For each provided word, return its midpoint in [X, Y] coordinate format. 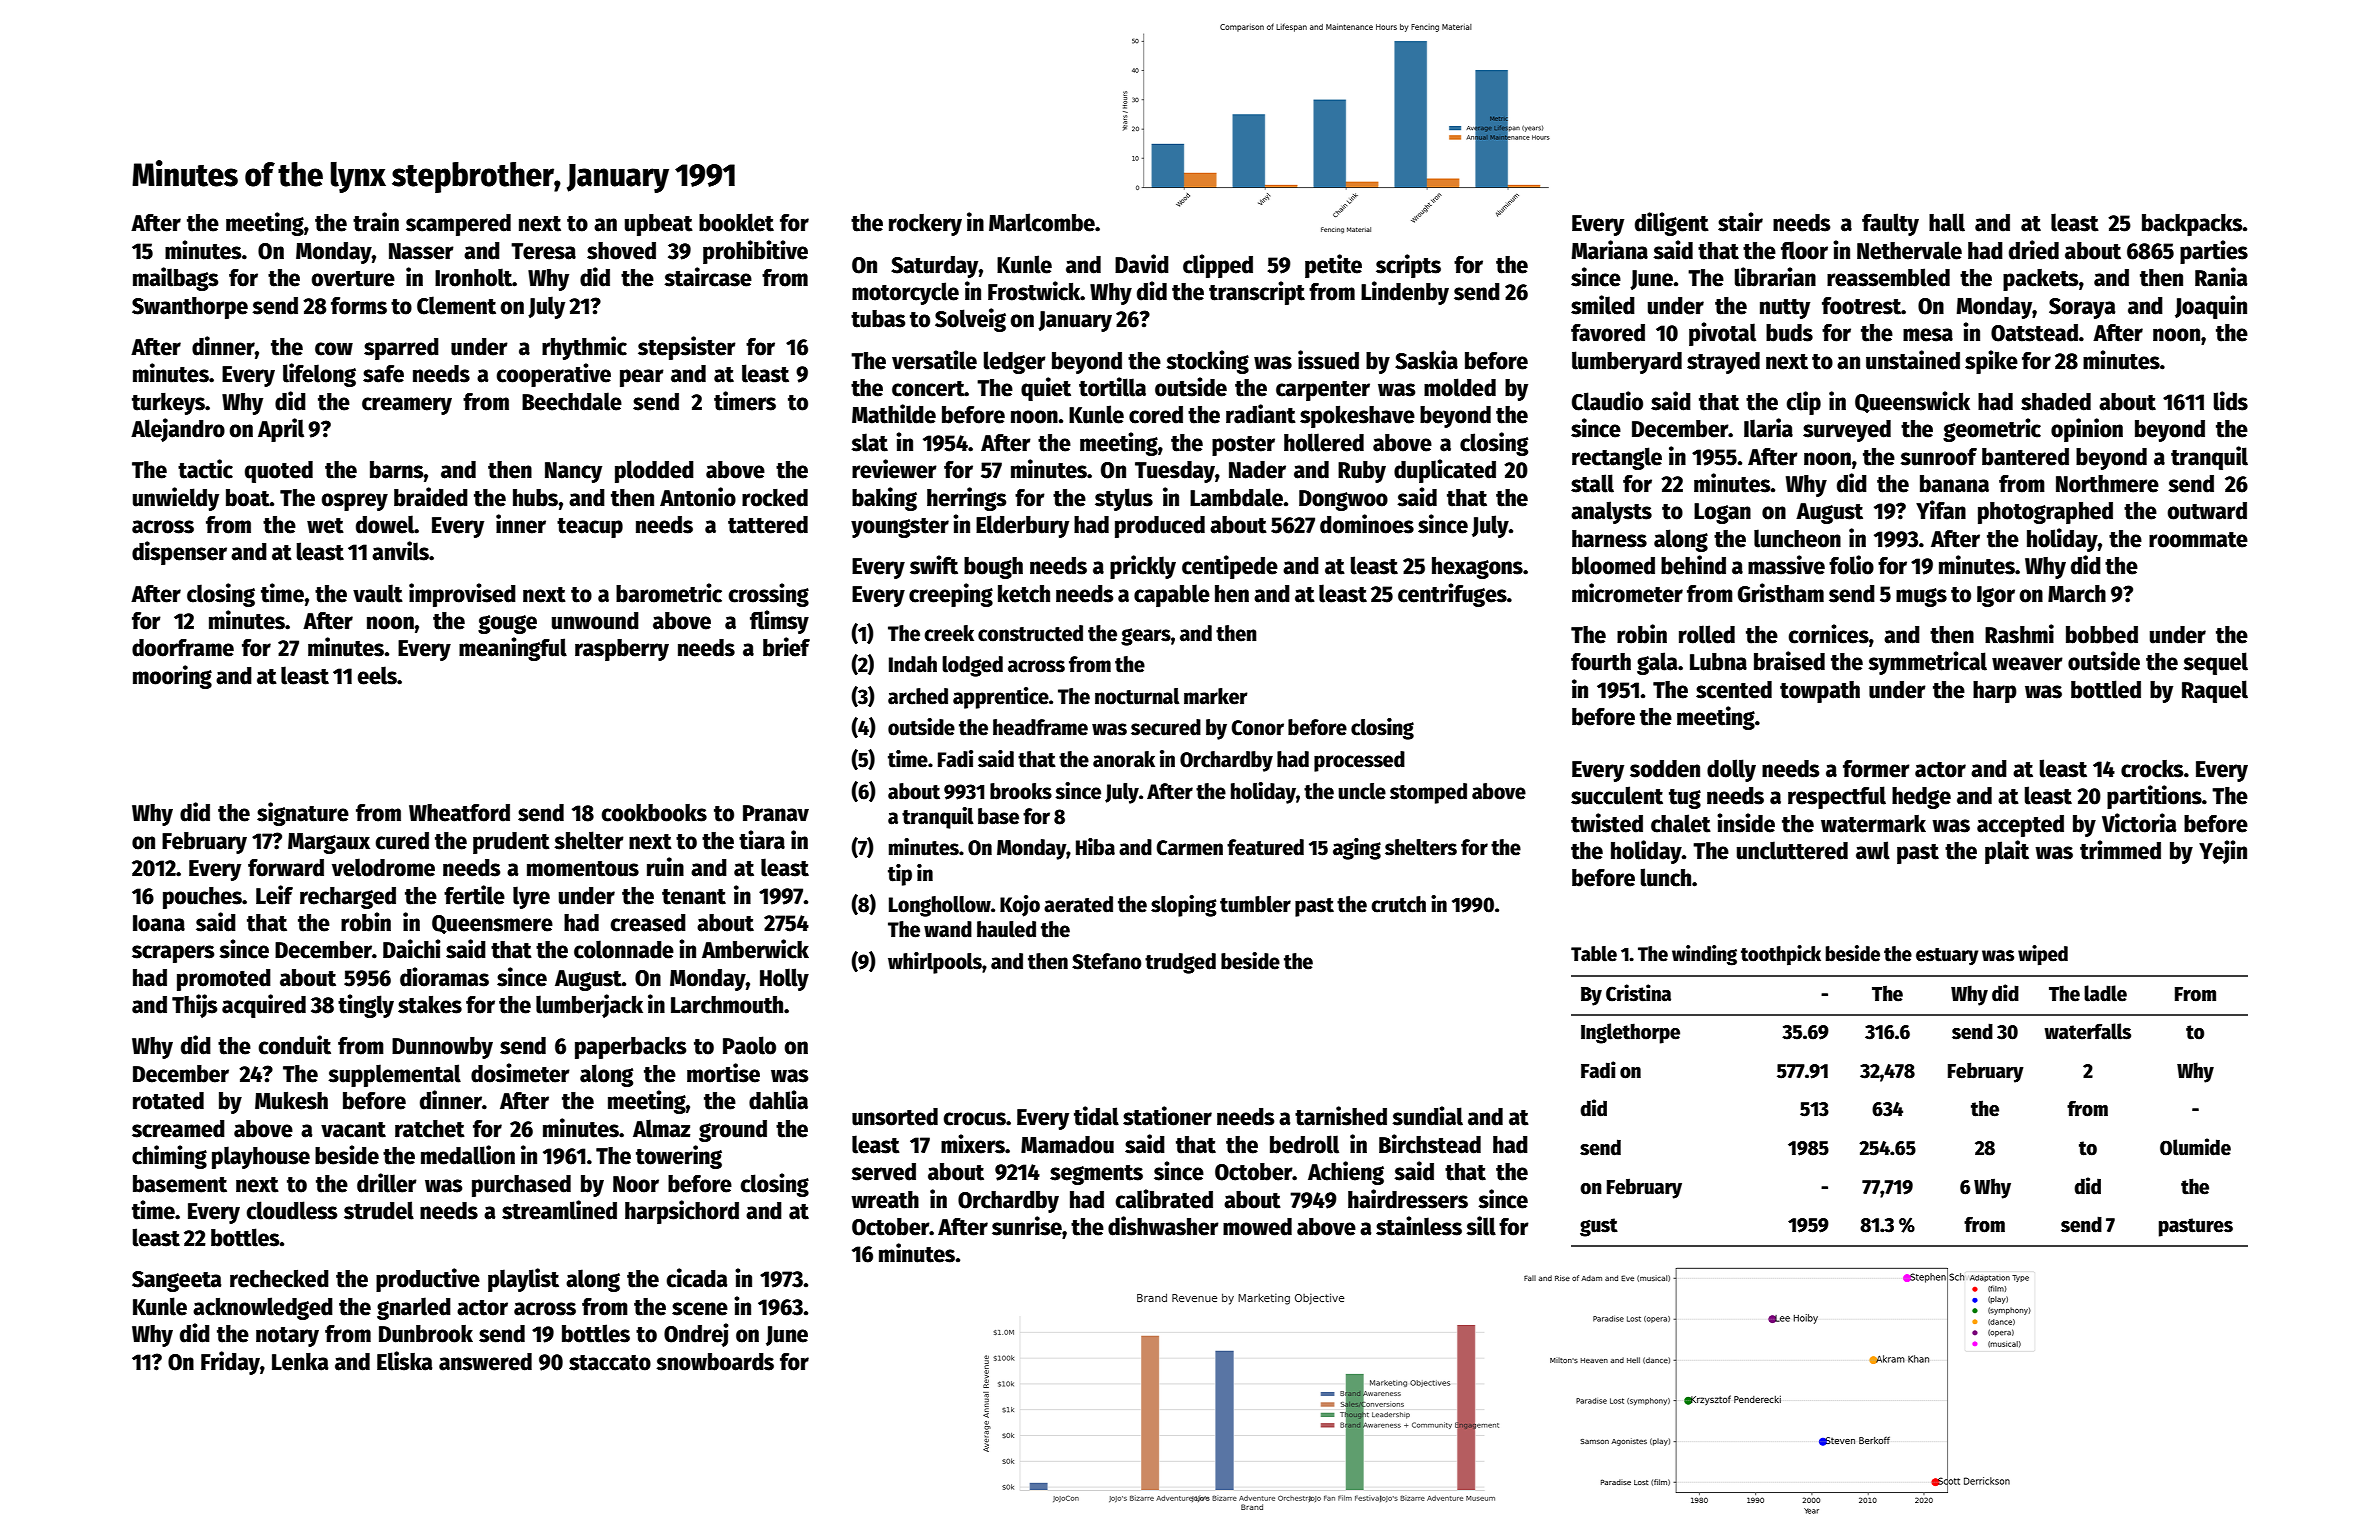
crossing [769, 595]
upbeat [659, 225]
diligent [1672, 224]
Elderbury [1022, 526]
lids [2231, 401]
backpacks [2192, 224]
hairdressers [1408, 1199]
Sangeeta [176, 1281]
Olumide [2195, 1147]
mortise [723, 1073]
